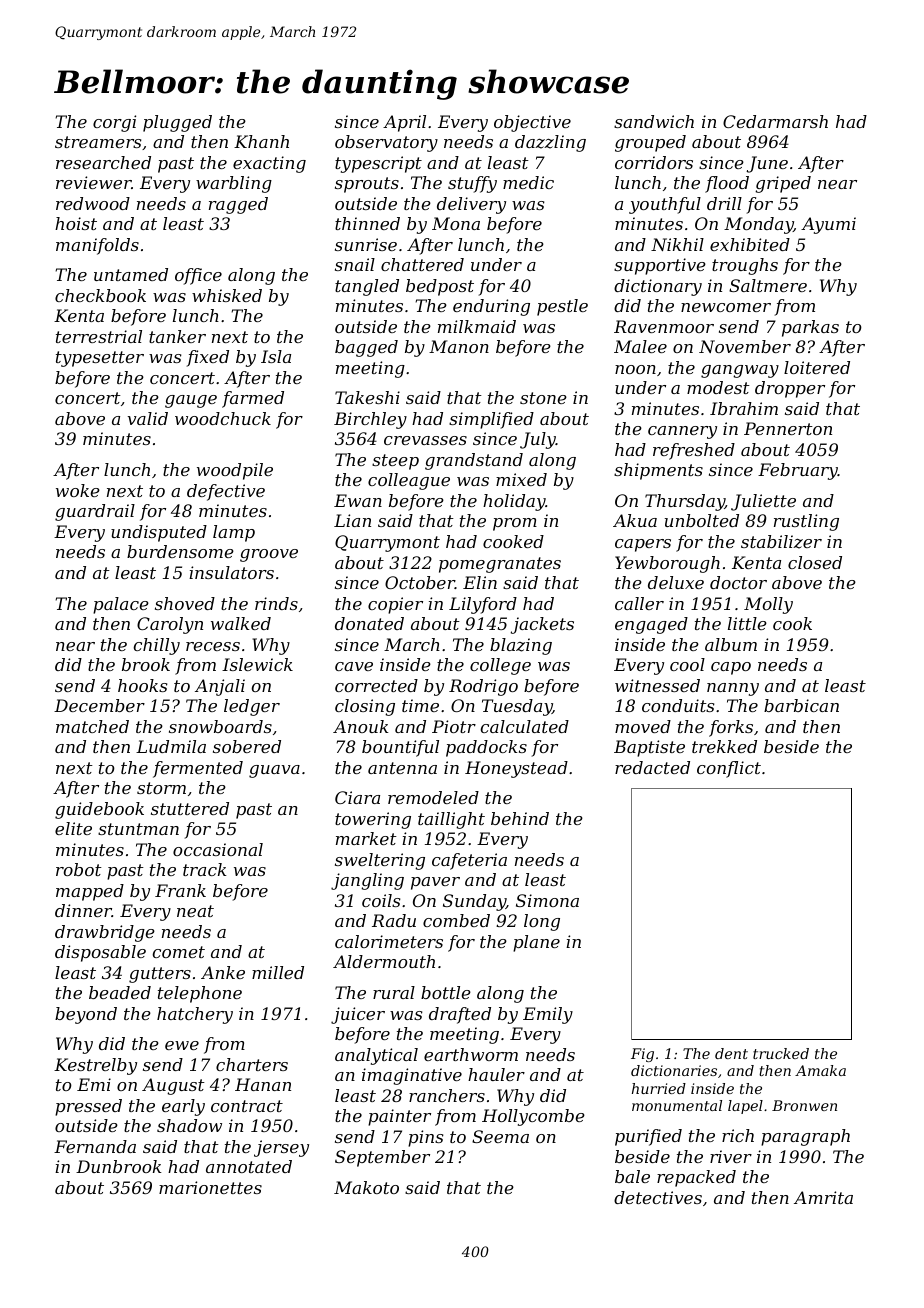 This screenshot has width=924, height=1308. Describe the element at coordinates (654, 121) in the screenshot. I see `sandwich` at that location.
